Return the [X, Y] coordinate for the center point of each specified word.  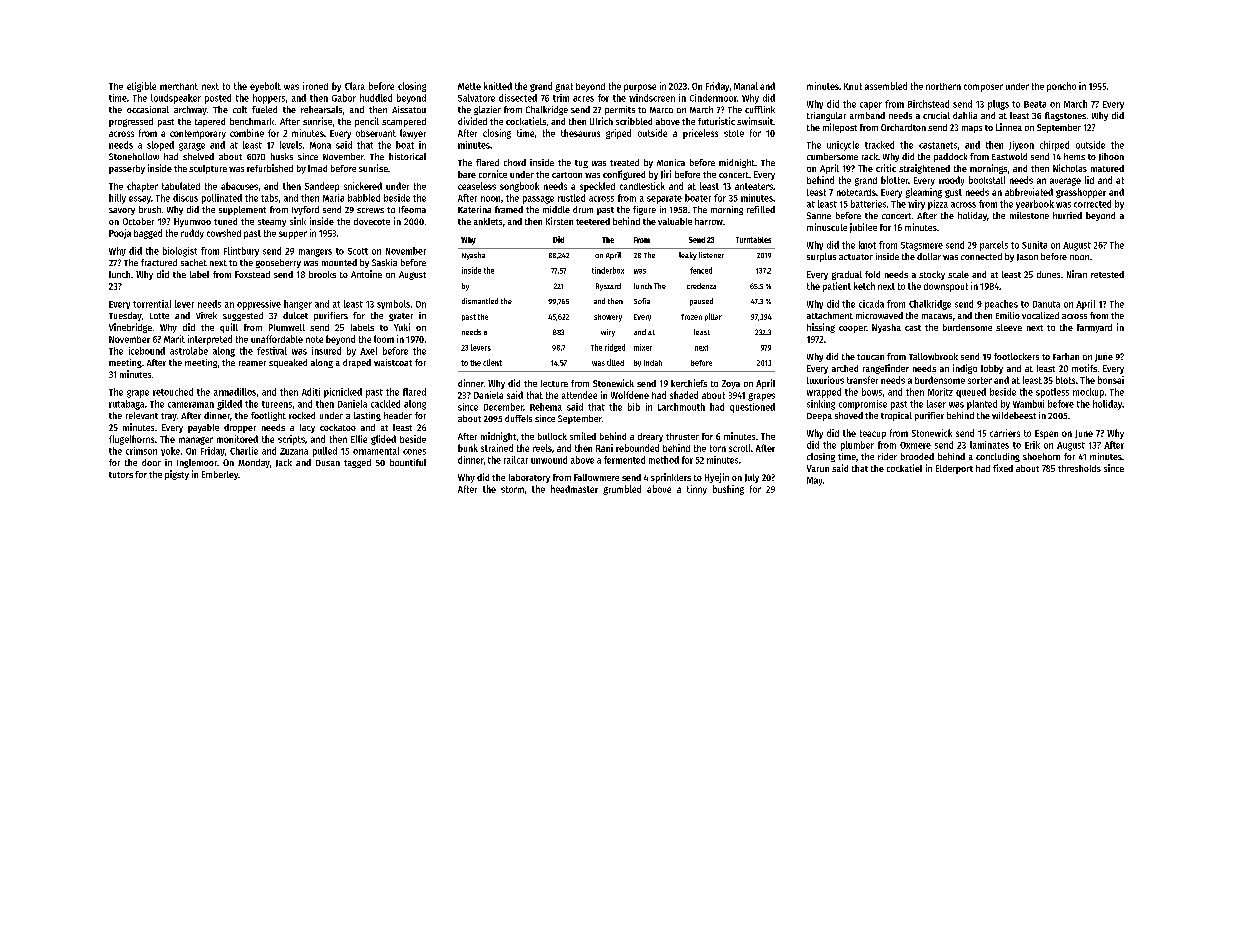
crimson [141, 451]
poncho [1061, 87]
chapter [142, 187]
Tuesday [125, 316]
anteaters [754, 186]
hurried [1067, 215]
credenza [701, 286]
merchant [179, 86]
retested [1107, 274]
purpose [640, 88]
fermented [624, 460]
